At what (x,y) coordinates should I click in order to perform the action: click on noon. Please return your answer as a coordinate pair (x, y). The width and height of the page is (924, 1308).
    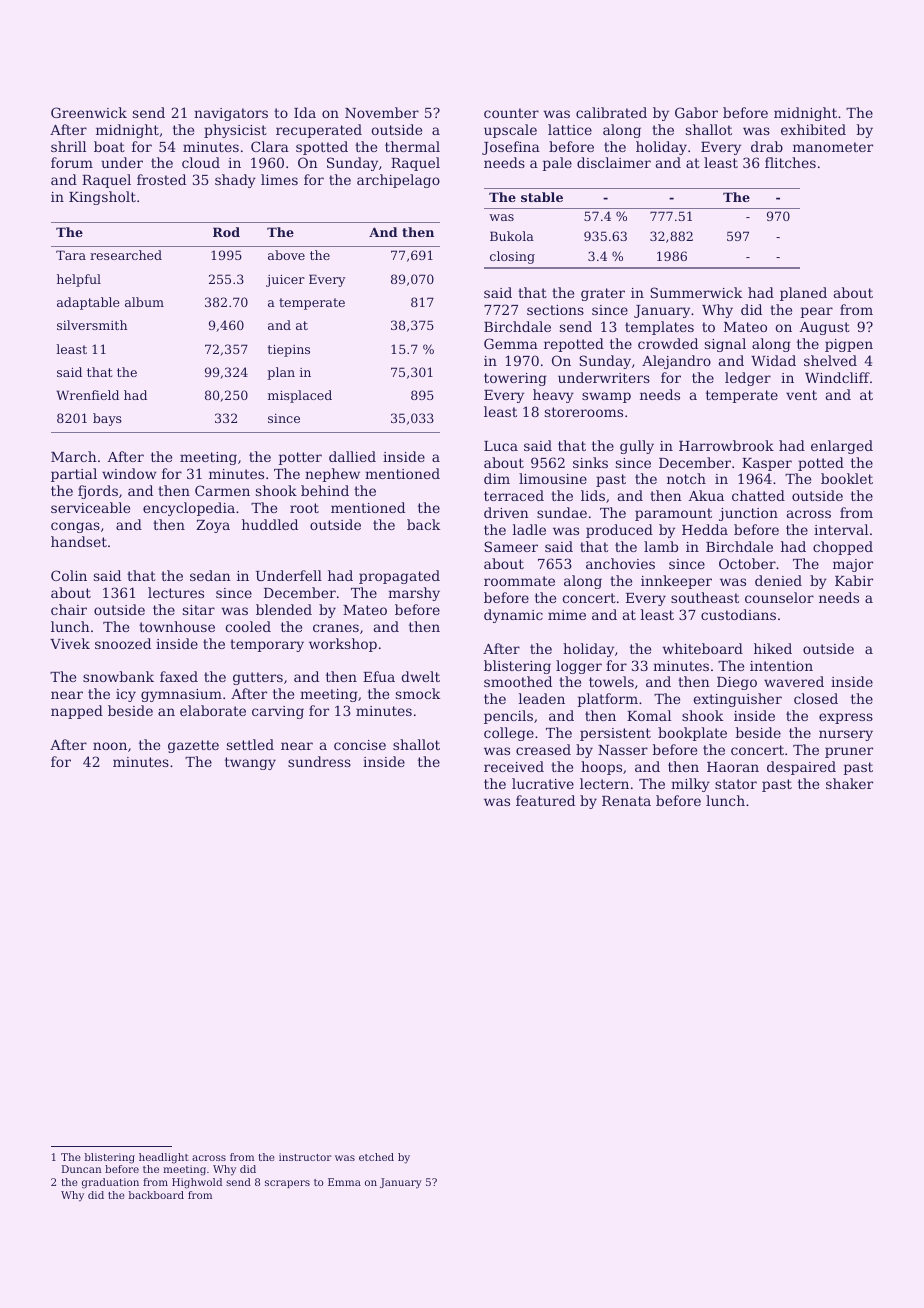
    Looking at the image, I should click on (110, 746).
